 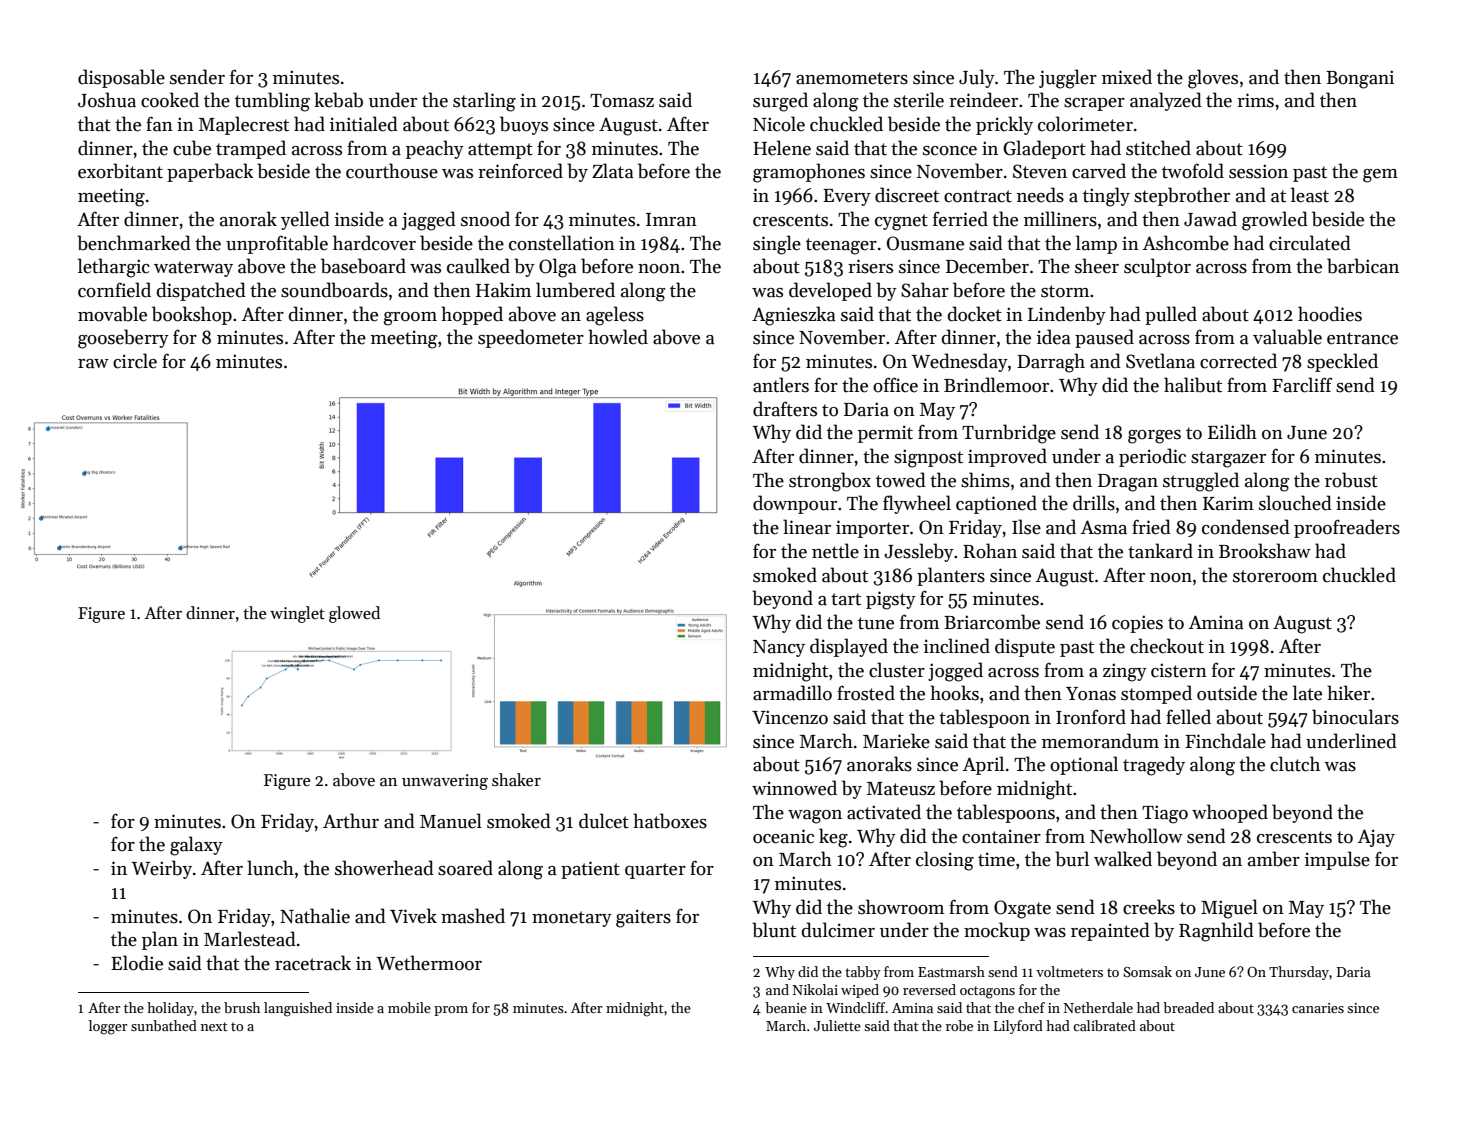 I want to click on holiday, so click(x=170, y=1009).
